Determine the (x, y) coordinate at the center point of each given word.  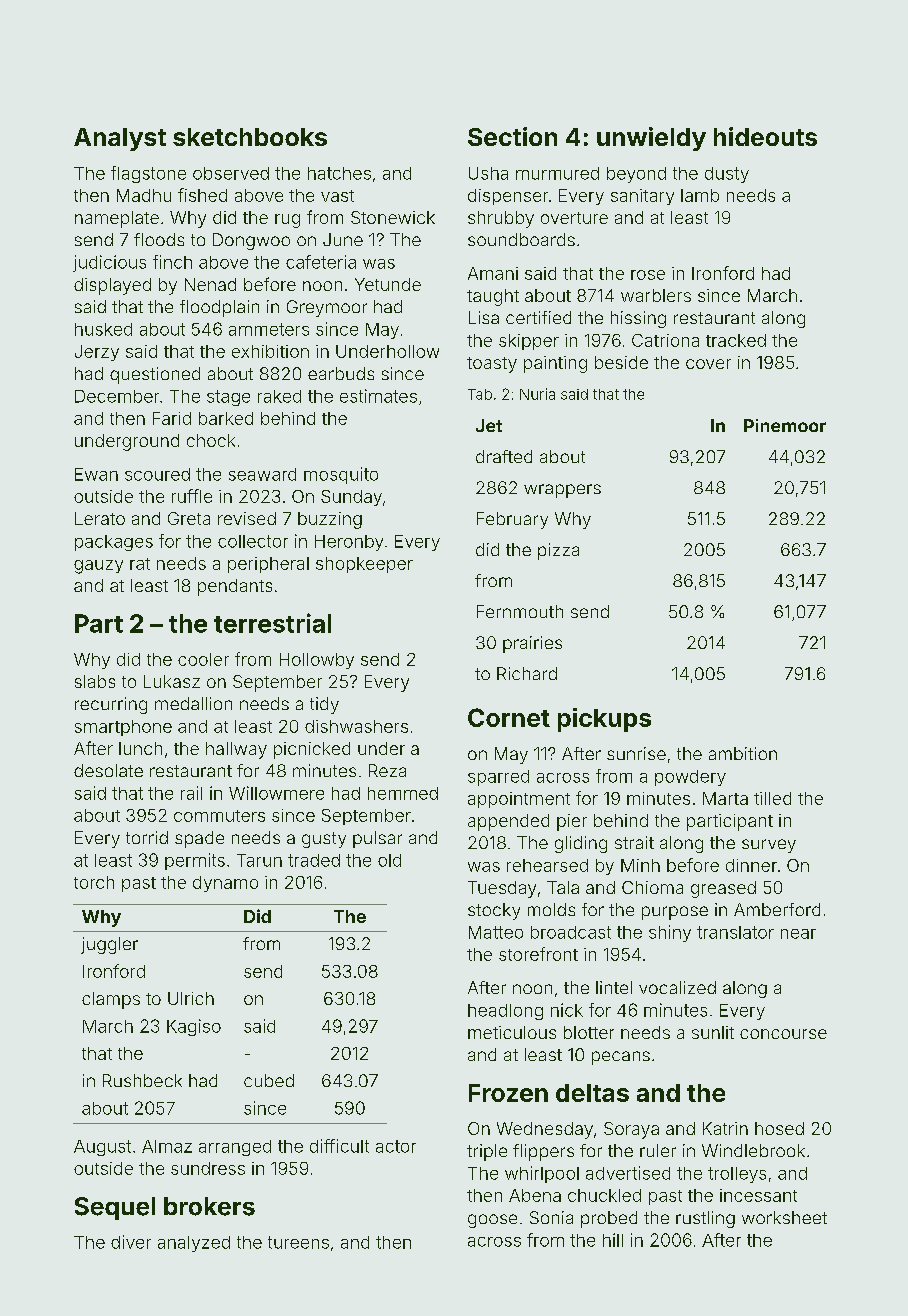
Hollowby (317, 661)
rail (191, 793)
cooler (203, 659)
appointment (519, 800)
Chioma (652, 887)
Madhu (144, 195)
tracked (736, 340)
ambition (743, 753)
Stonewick (393, 217)
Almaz (167, 1146)
